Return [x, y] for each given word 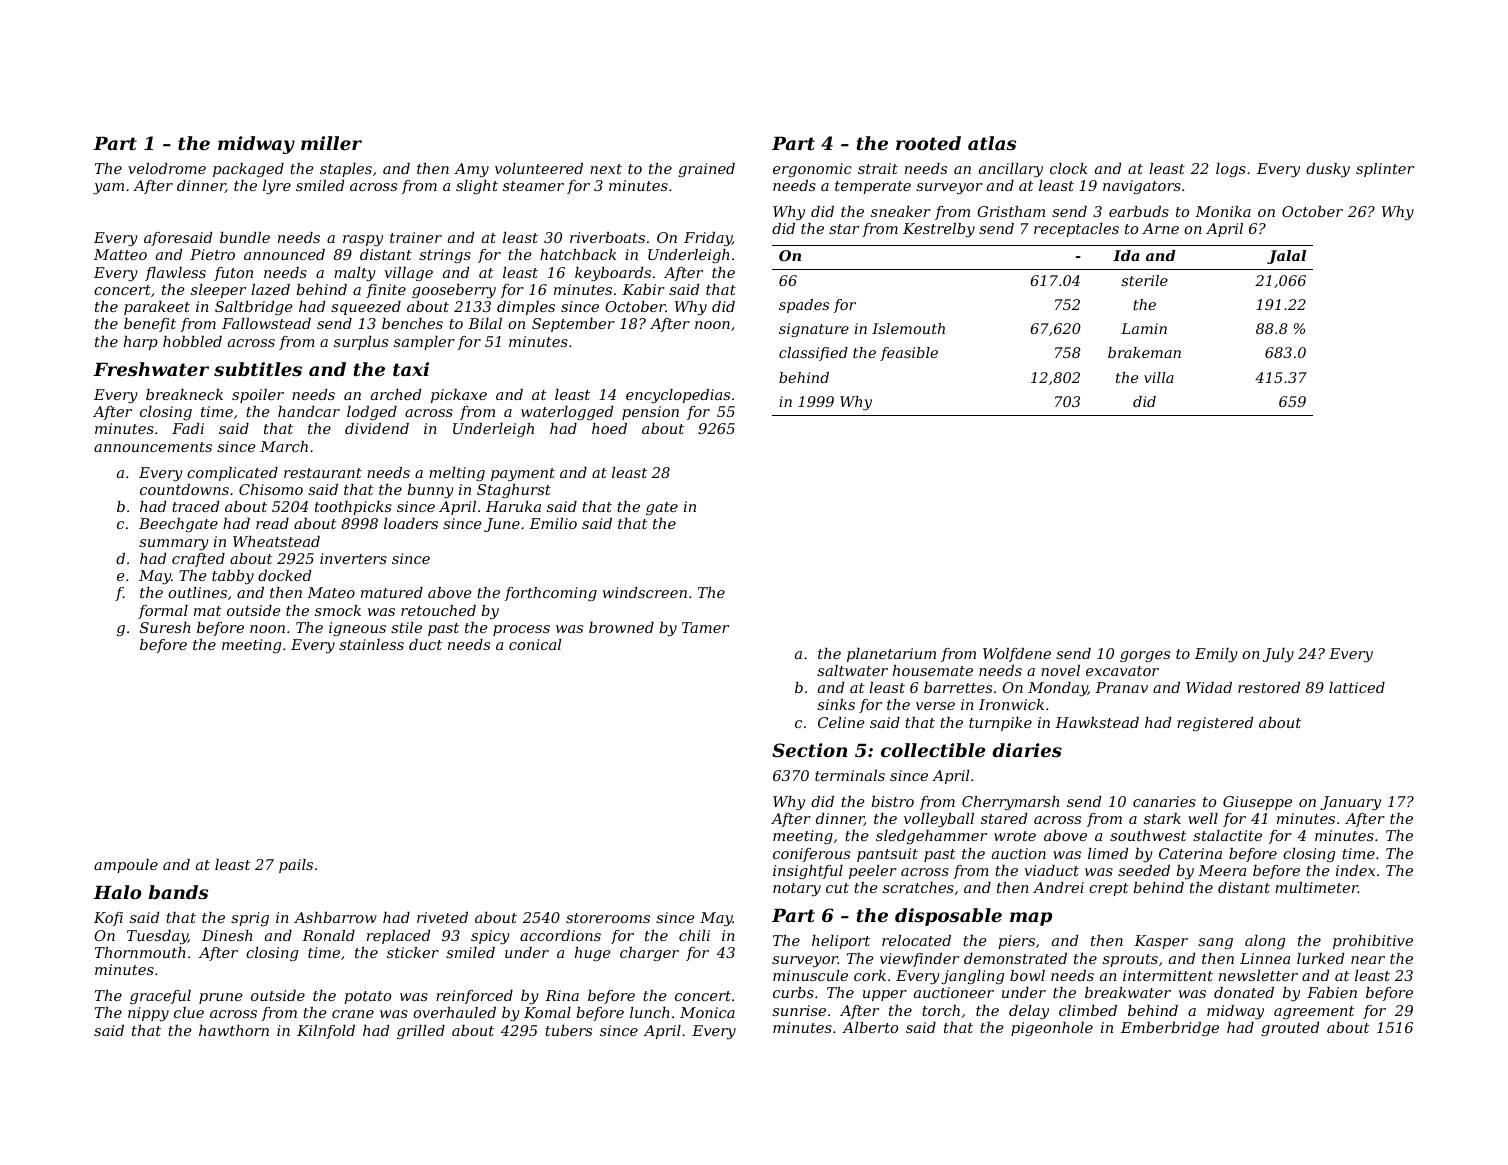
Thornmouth [140, 952]
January [1350, 803]
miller [331, 143]
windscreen [645, 592]
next [606, 169]
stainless [371, 644]
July [1278, 655]
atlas [992, 143]
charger [649, 954]
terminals [850, 775]
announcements [153, 447]
